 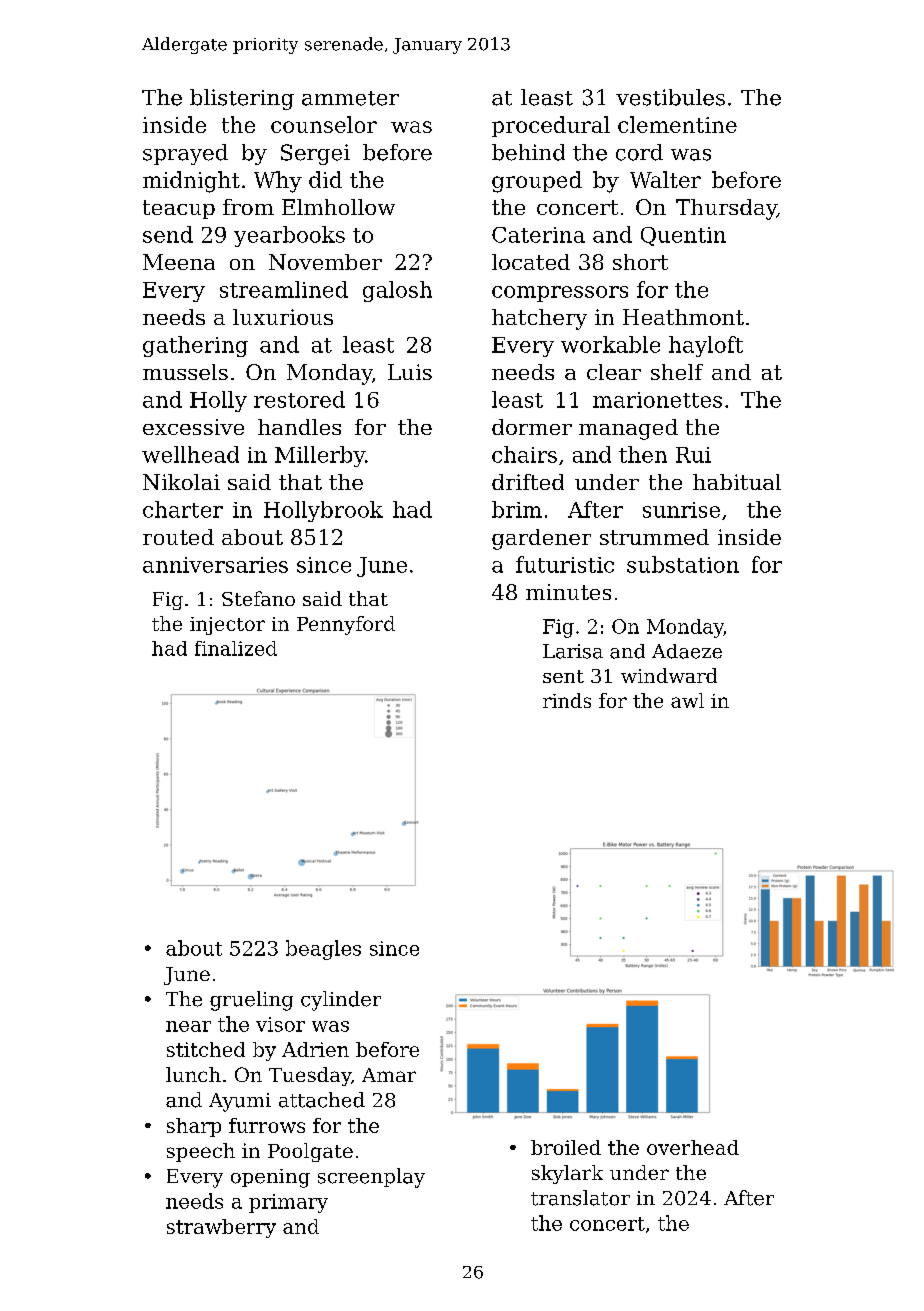 I want to click on speech, so click(x=201, y=1152).
